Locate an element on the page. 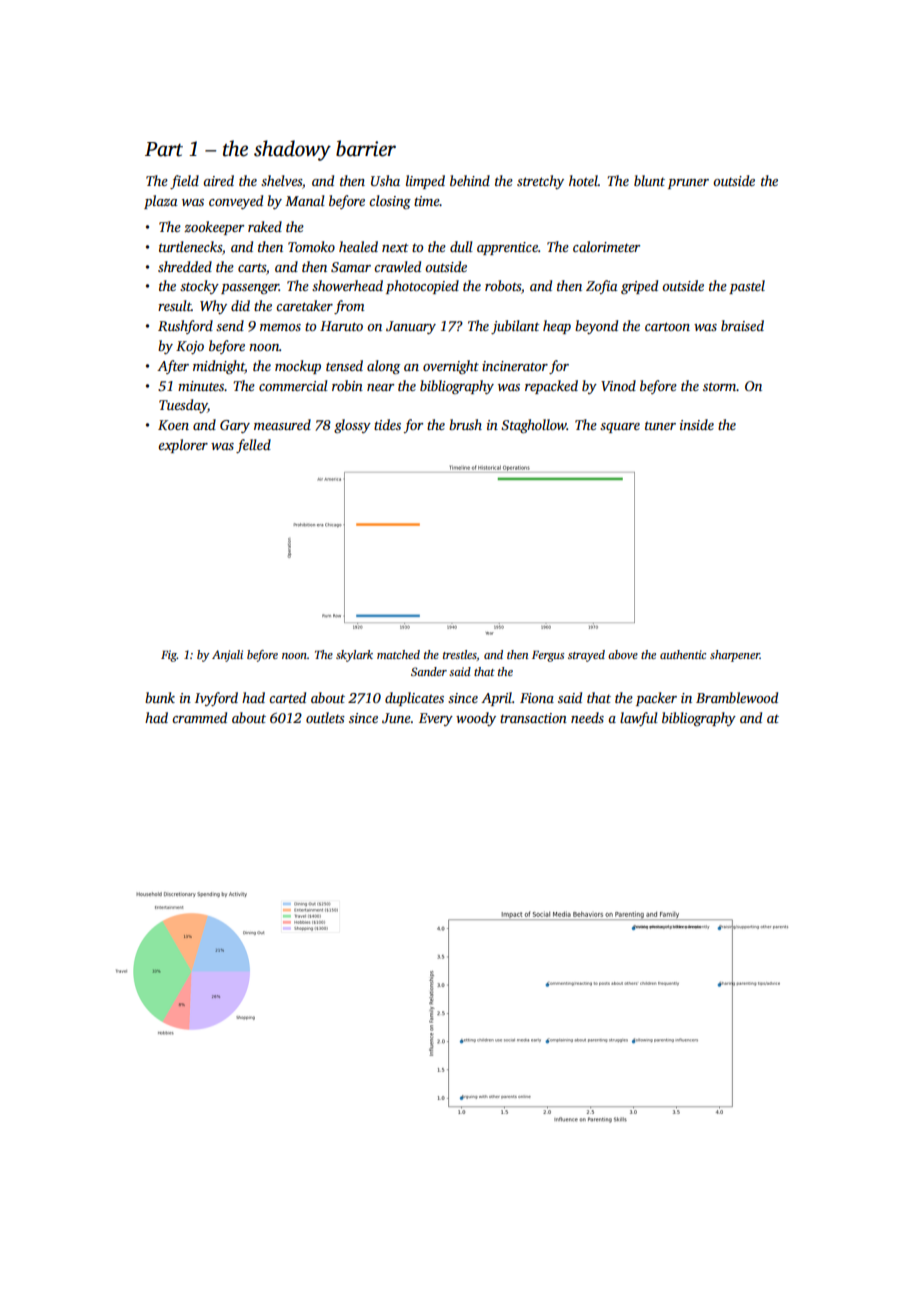 The width and height of the document is (924, 1314). field is located at coordinates (184, 182).
